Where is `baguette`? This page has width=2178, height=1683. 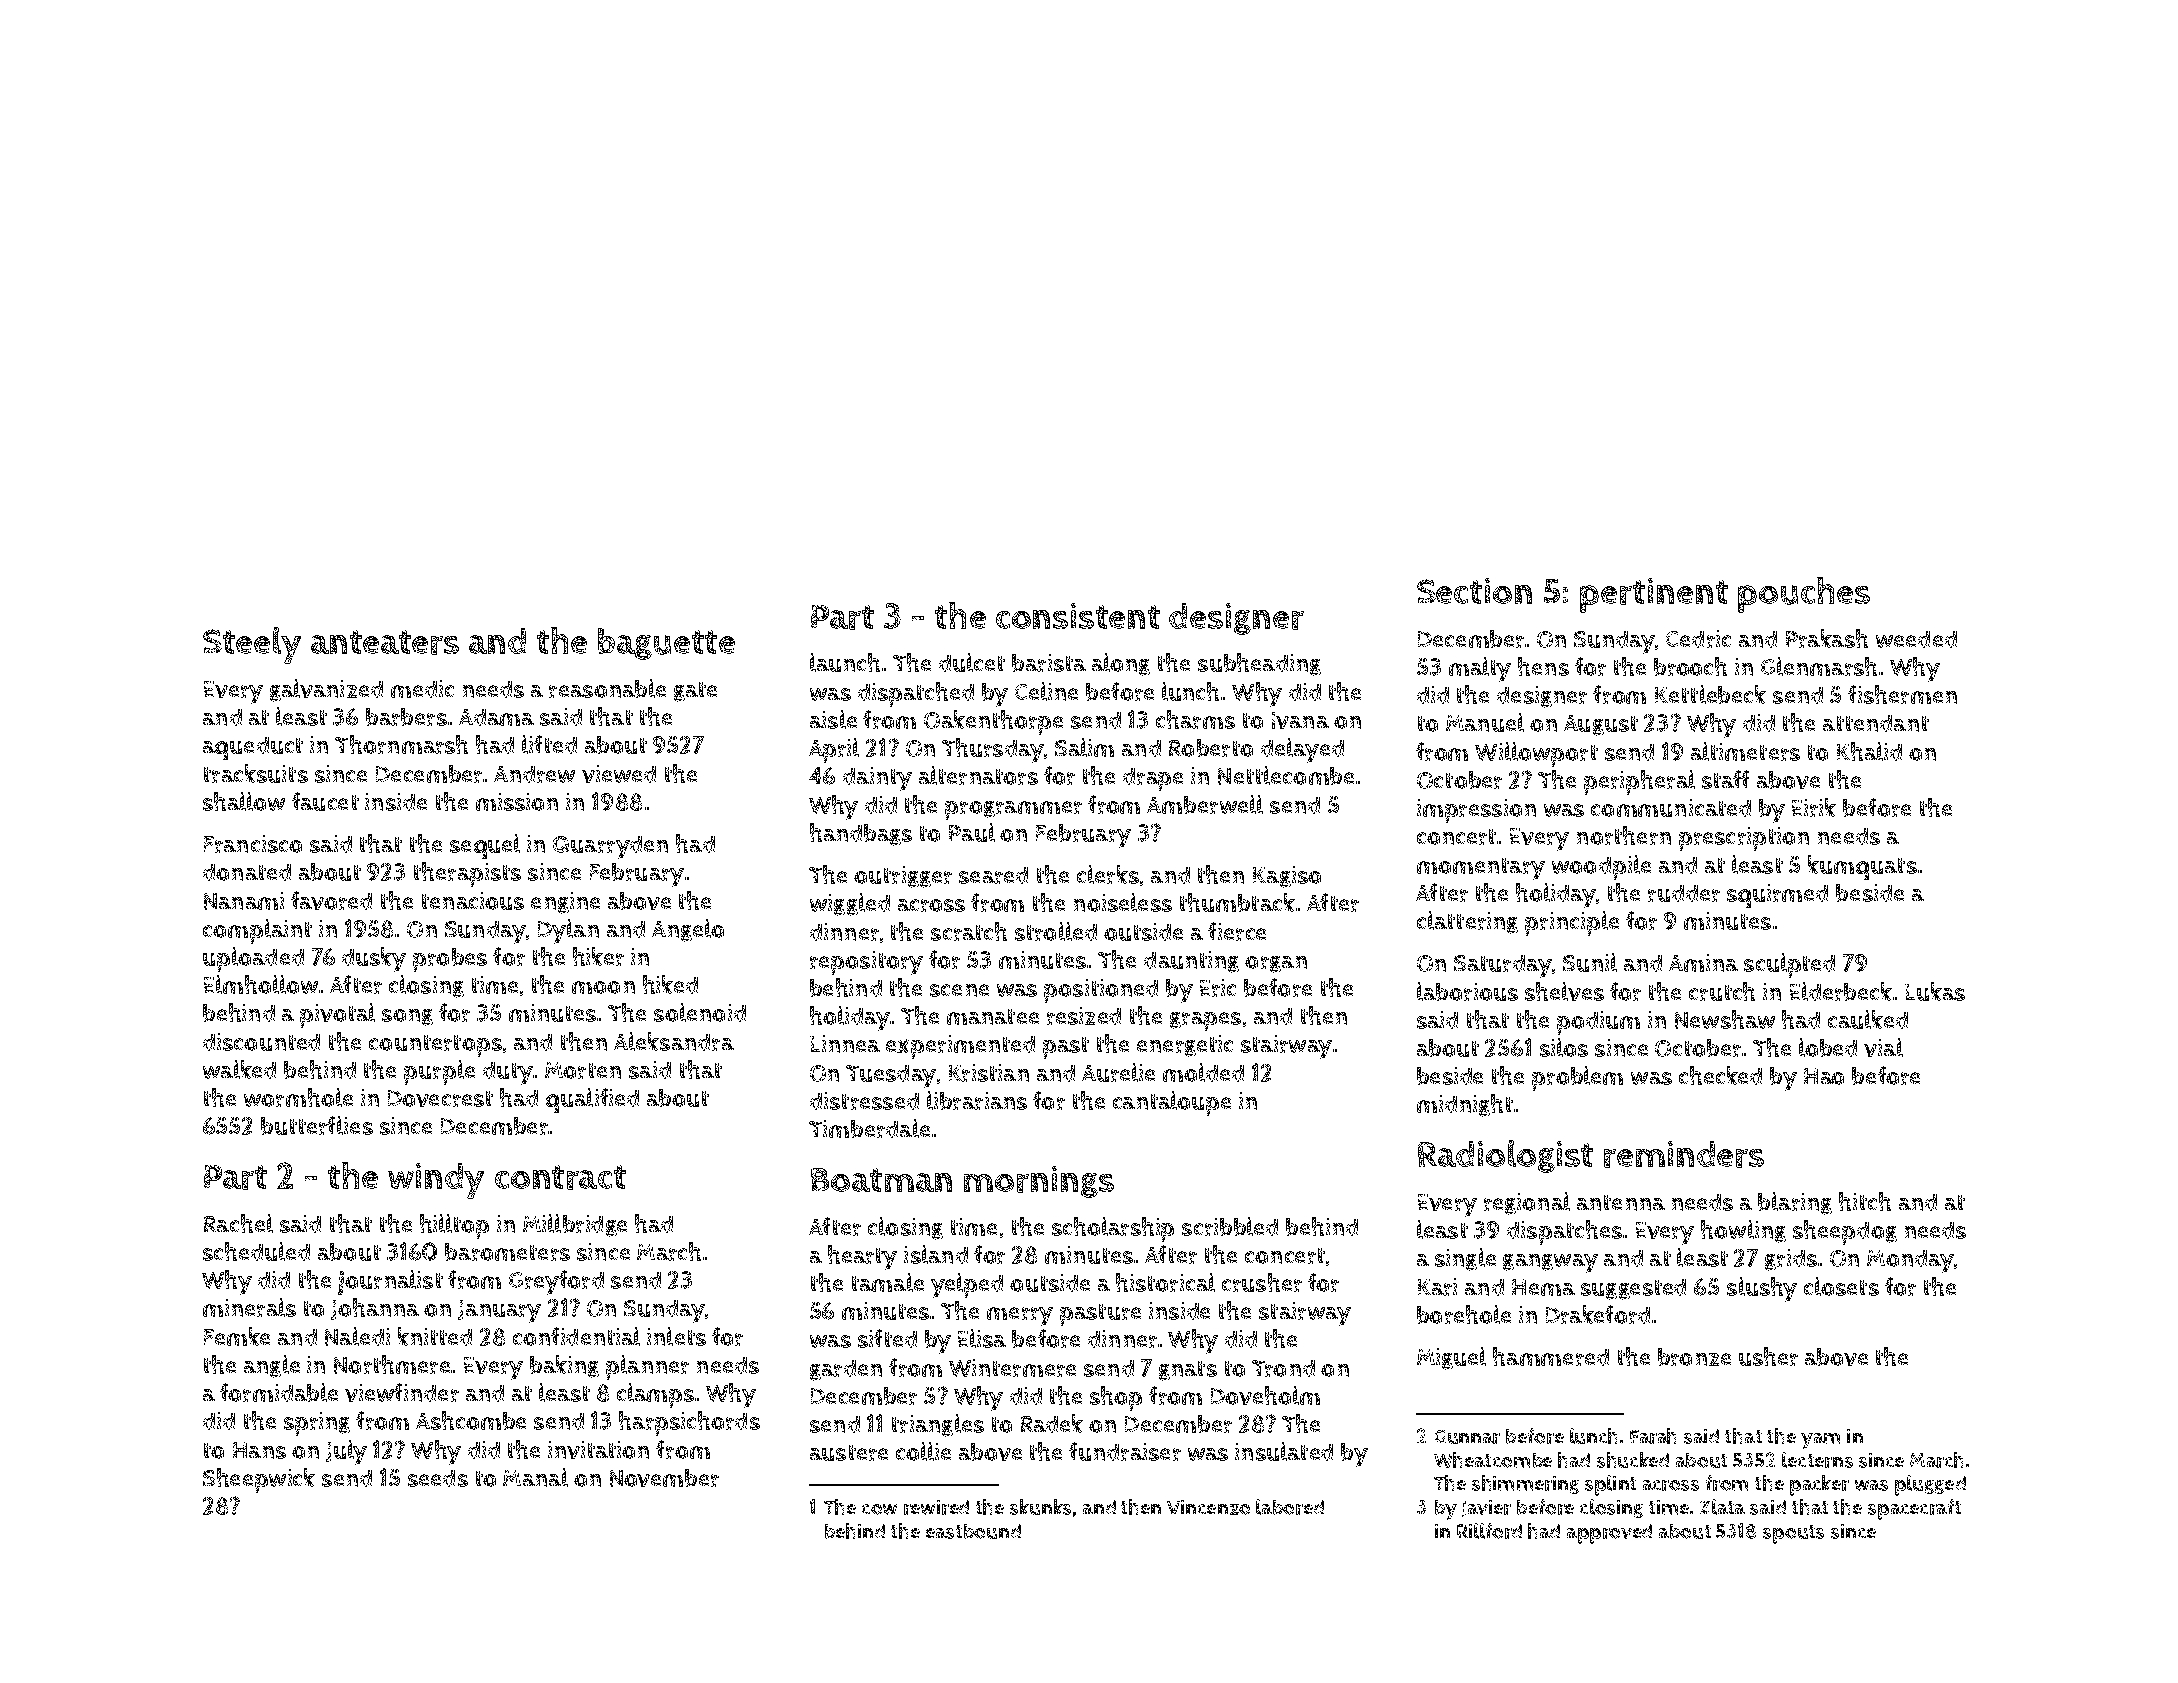
baguette is located at coordinates (666, 644).
